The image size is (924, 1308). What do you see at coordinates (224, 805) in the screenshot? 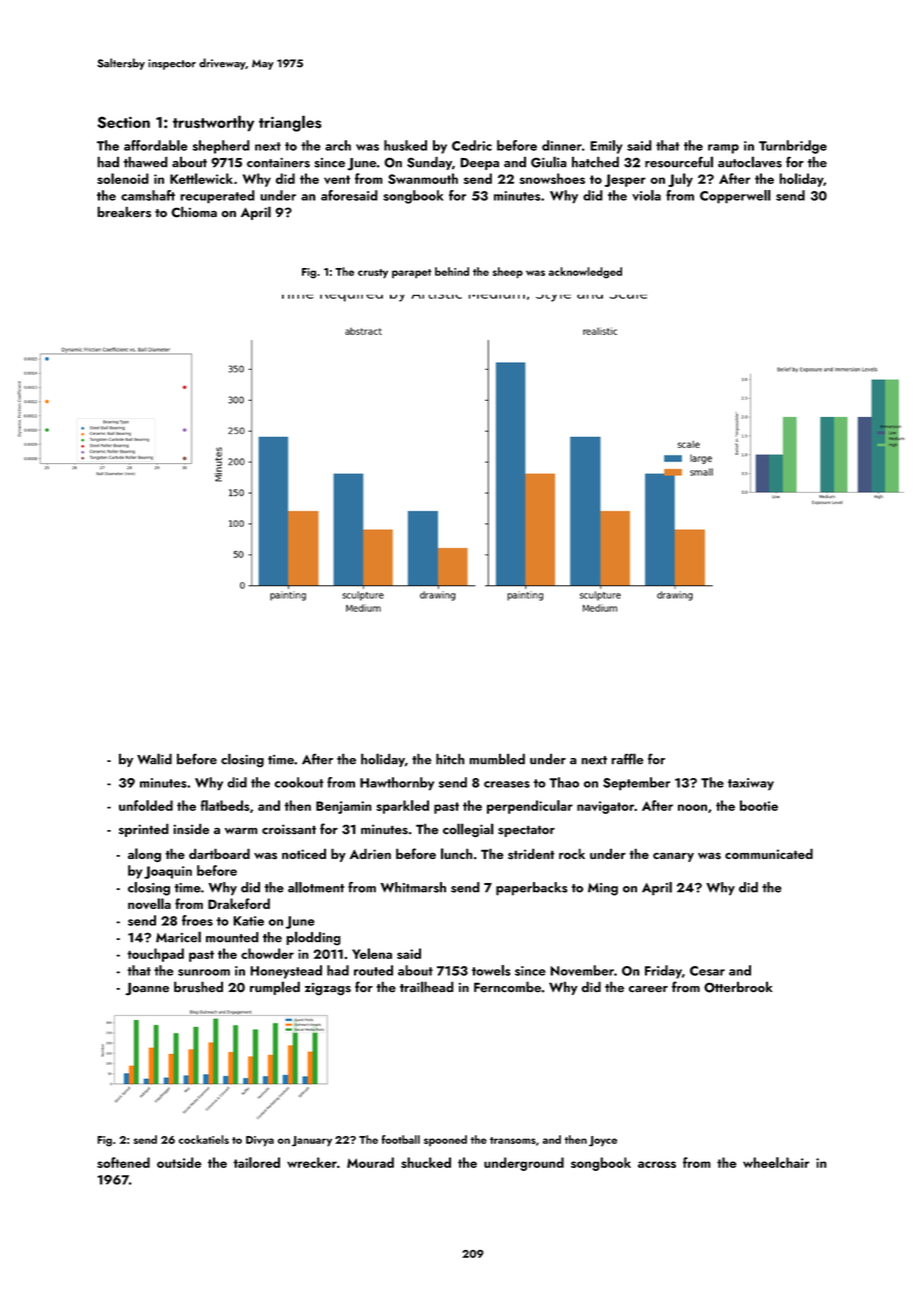
I see `flatbeds` at bounding box center [224, 805].
